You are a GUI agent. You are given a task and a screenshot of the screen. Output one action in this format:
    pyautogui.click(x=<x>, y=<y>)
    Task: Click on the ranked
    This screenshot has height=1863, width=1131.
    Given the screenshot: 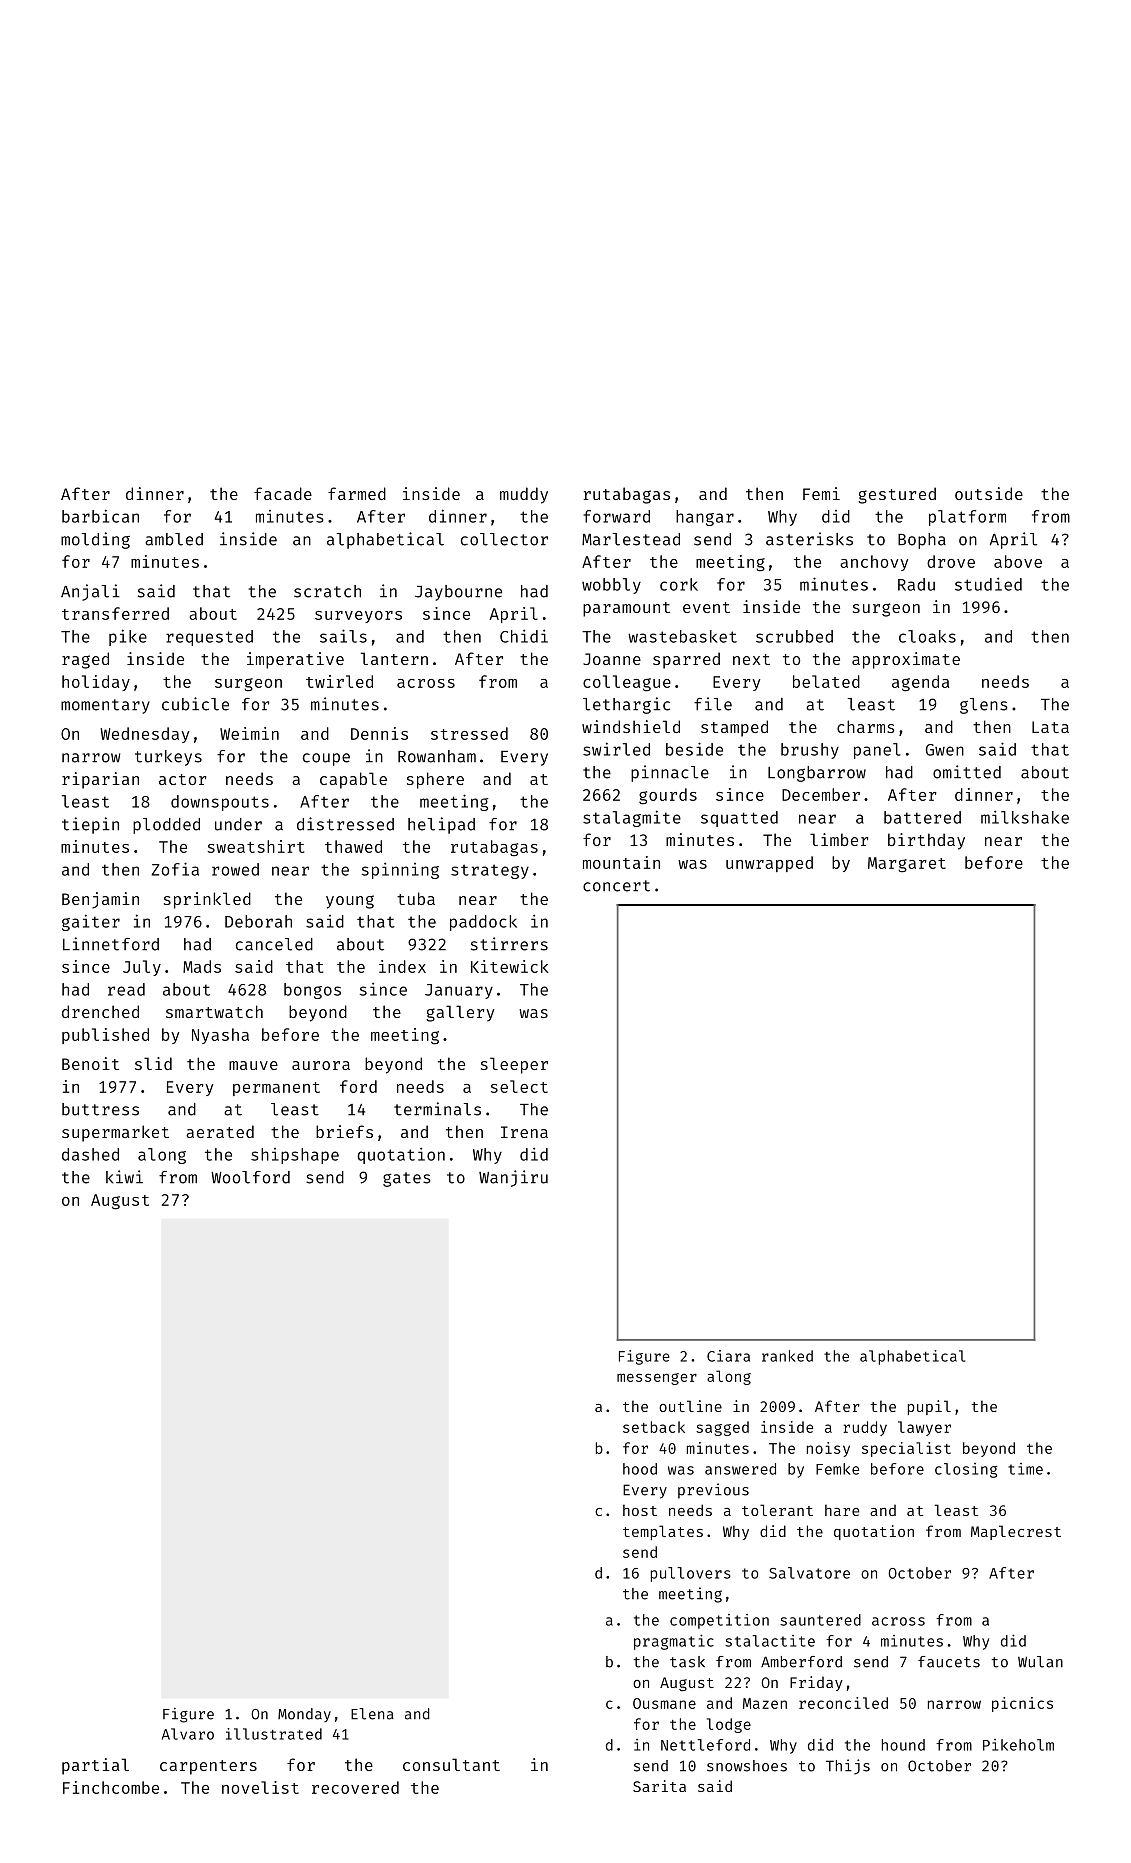 What is the action you would take?
    pyautogui.click(x=787, y=1356)
